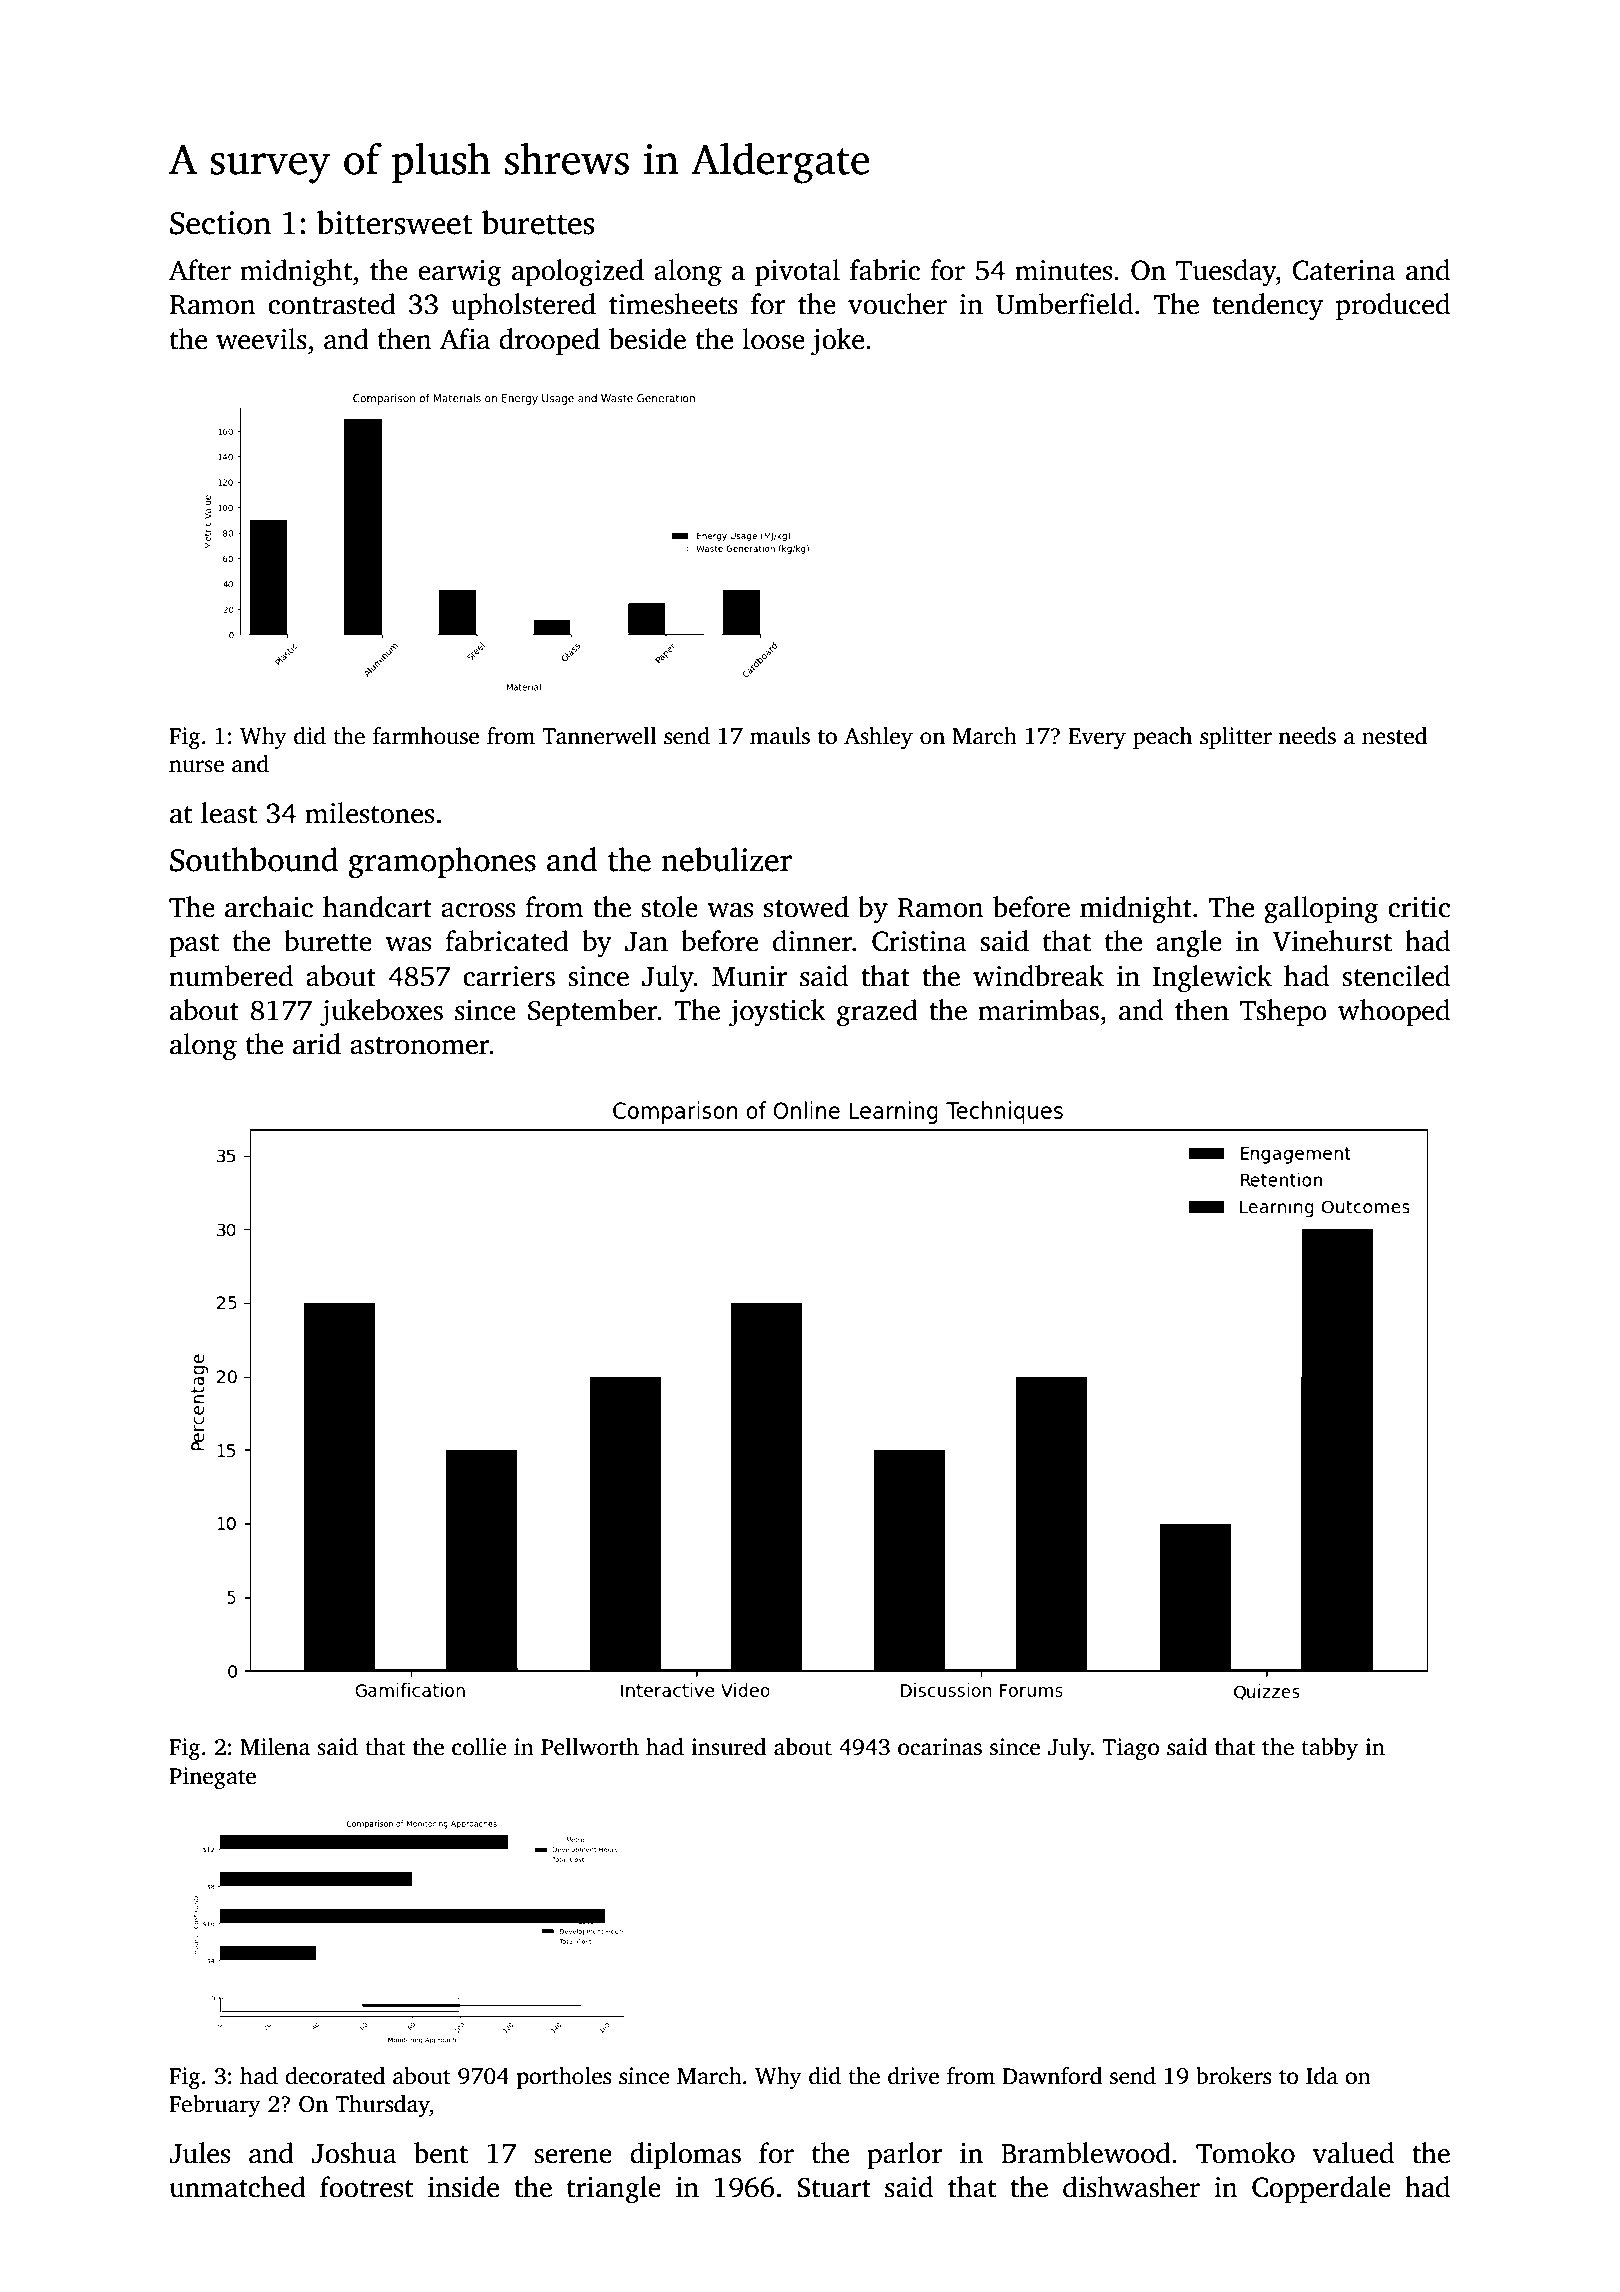 This screenshot has height=2292, width=1620. What do you see at coordinates (220, 223) in the screenshot?
I see `Section` at bounding box center [220, 223].
